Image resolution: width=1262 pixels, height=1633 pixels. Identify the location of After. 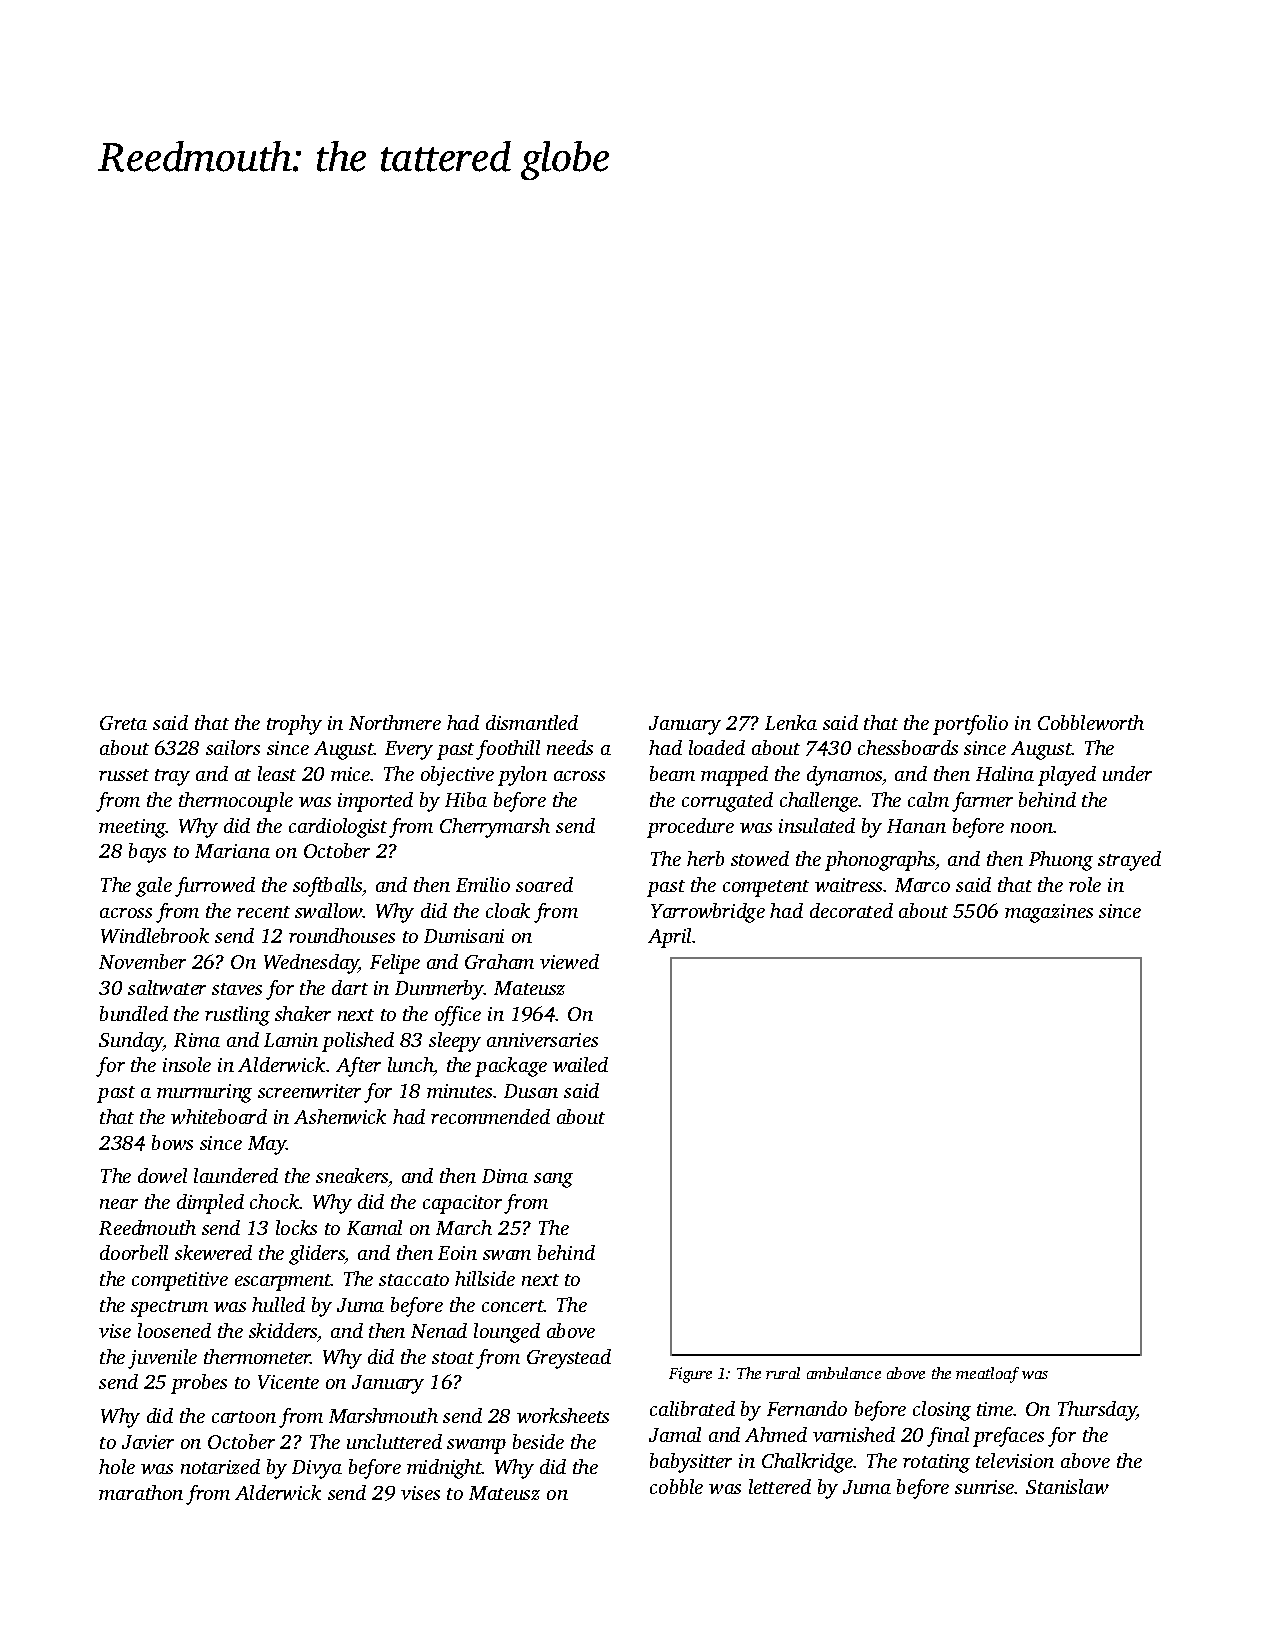
(358, 1067).
